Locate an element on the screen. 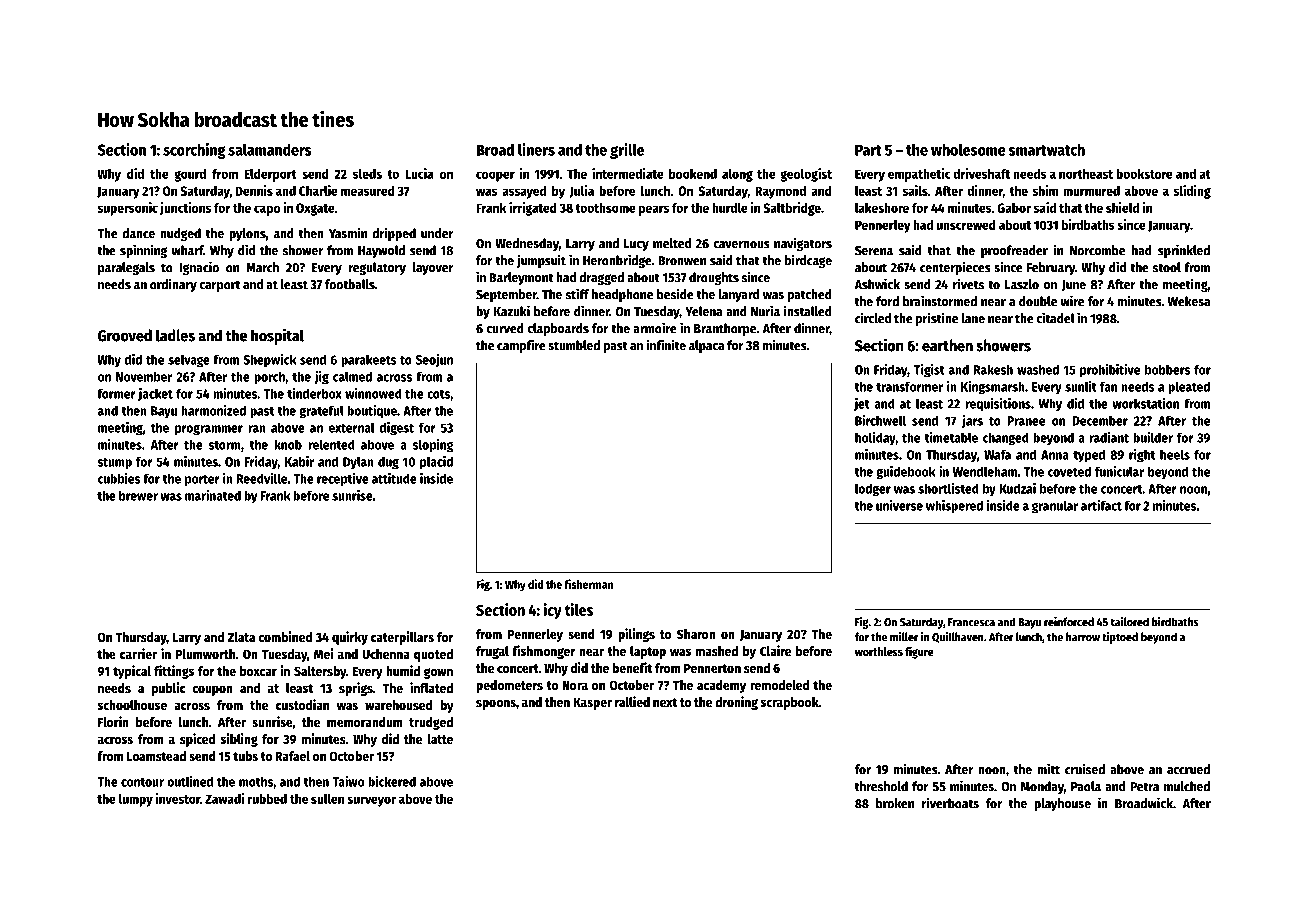 The height and width of the screenshot is (924, 1308). bookstore is located at coordinates (1144, 174).
